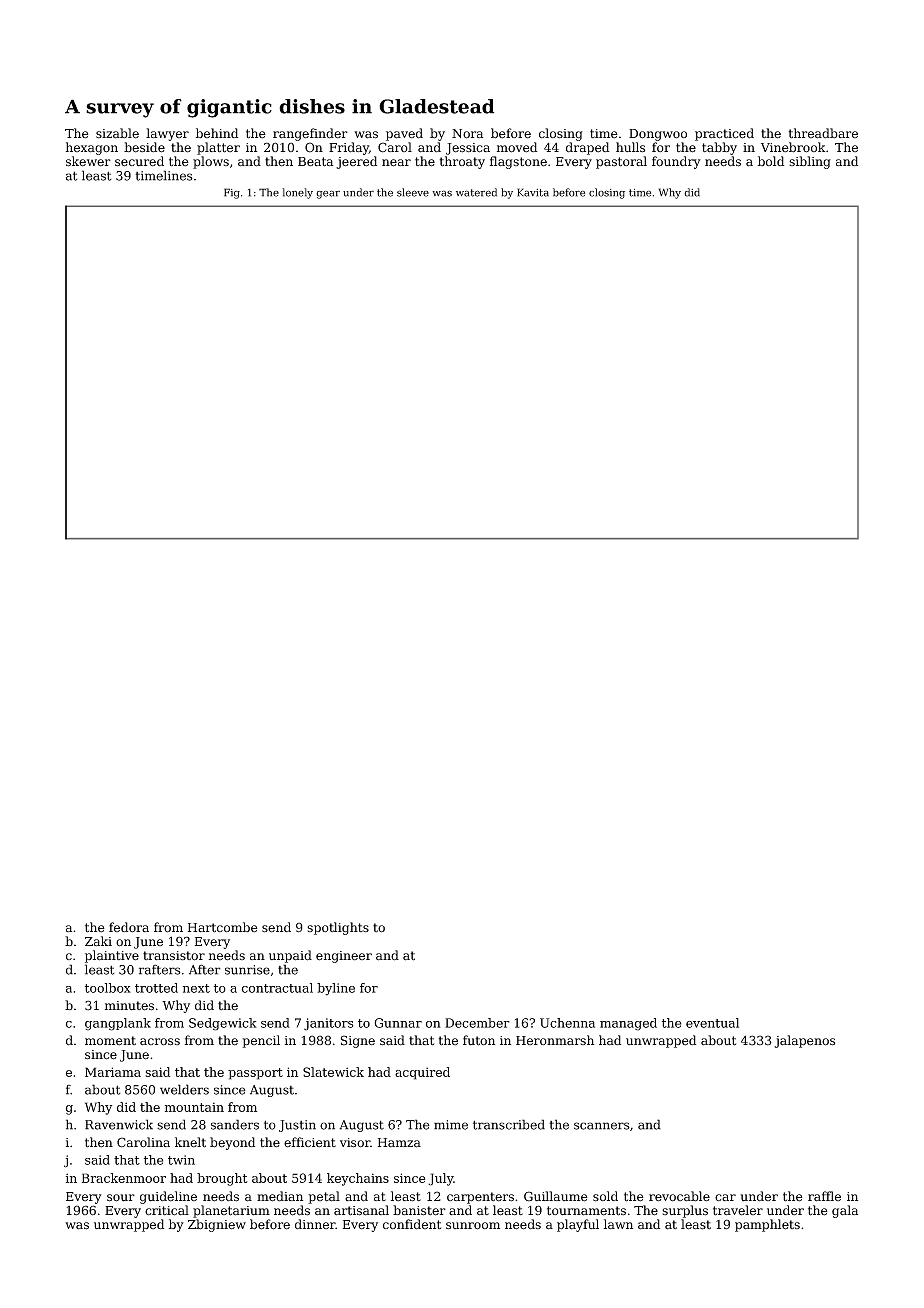 The width and height of the document is (924, 1308). I want to click on threadbare, so click(823, 133).
